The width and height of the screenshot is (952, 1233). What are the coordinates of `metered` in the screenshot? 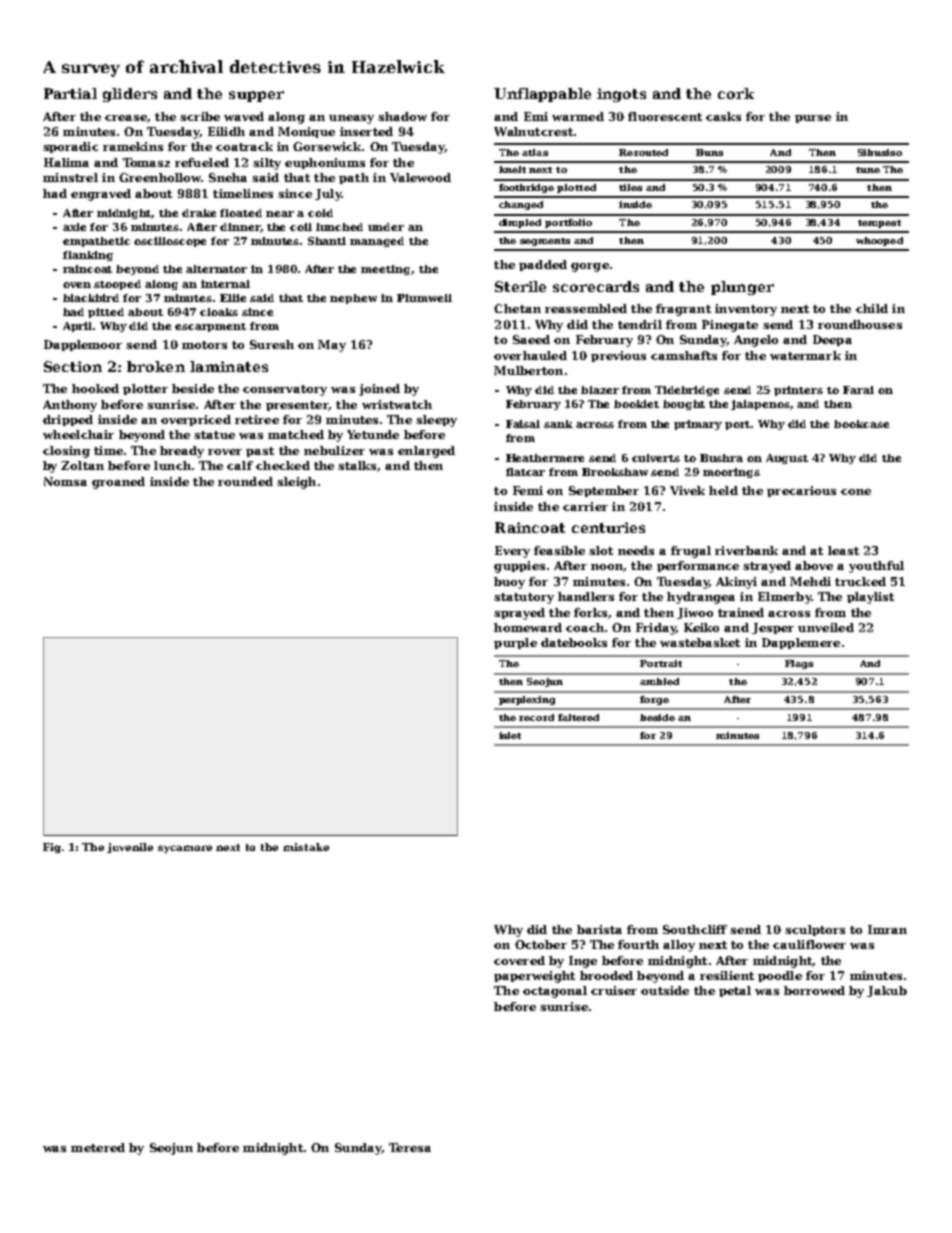 It's located at (98, 1147).
